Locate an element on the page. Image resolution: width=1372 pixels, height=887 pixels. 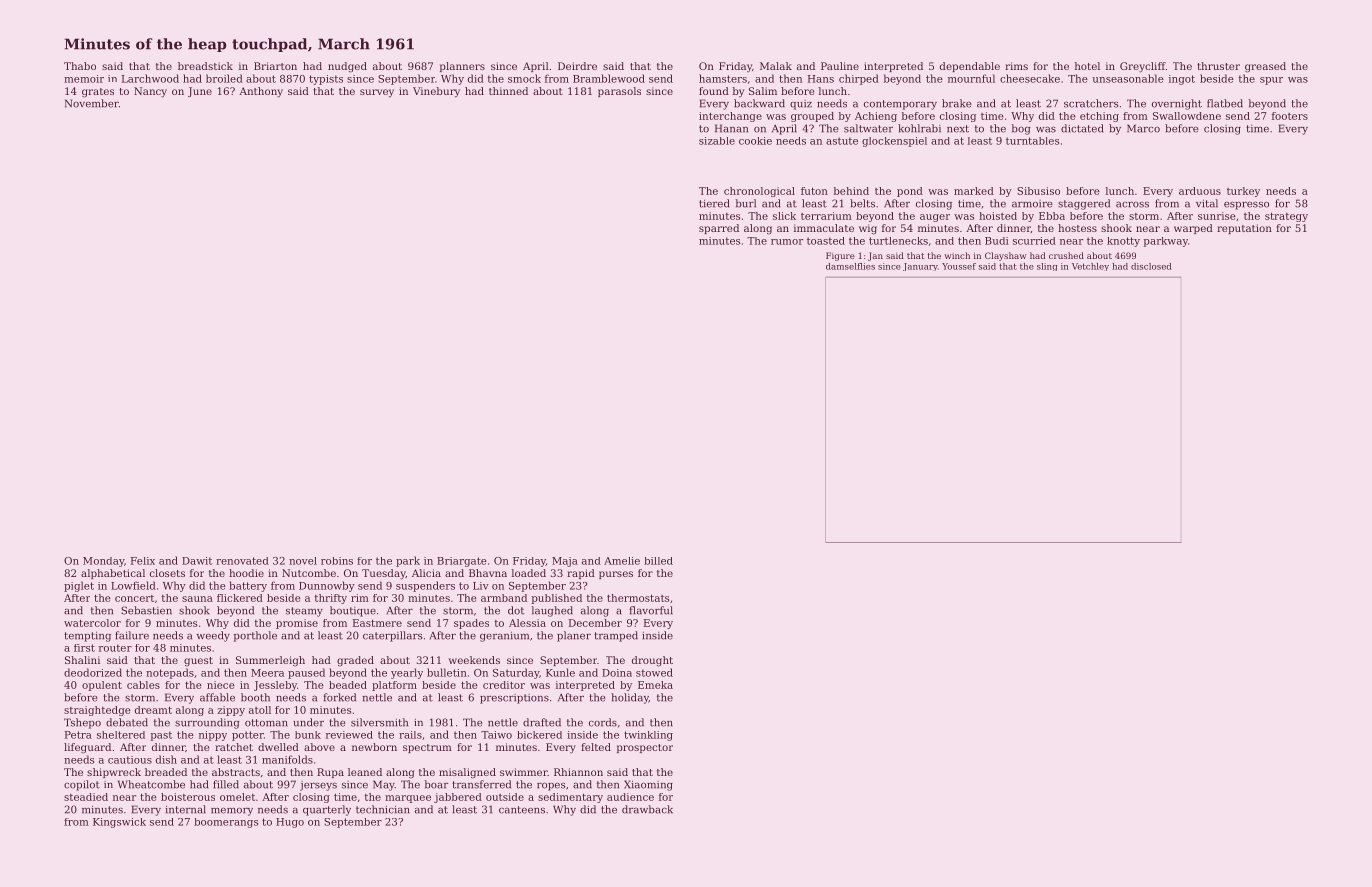
disclosed is located at coordinates (1151, 266).
